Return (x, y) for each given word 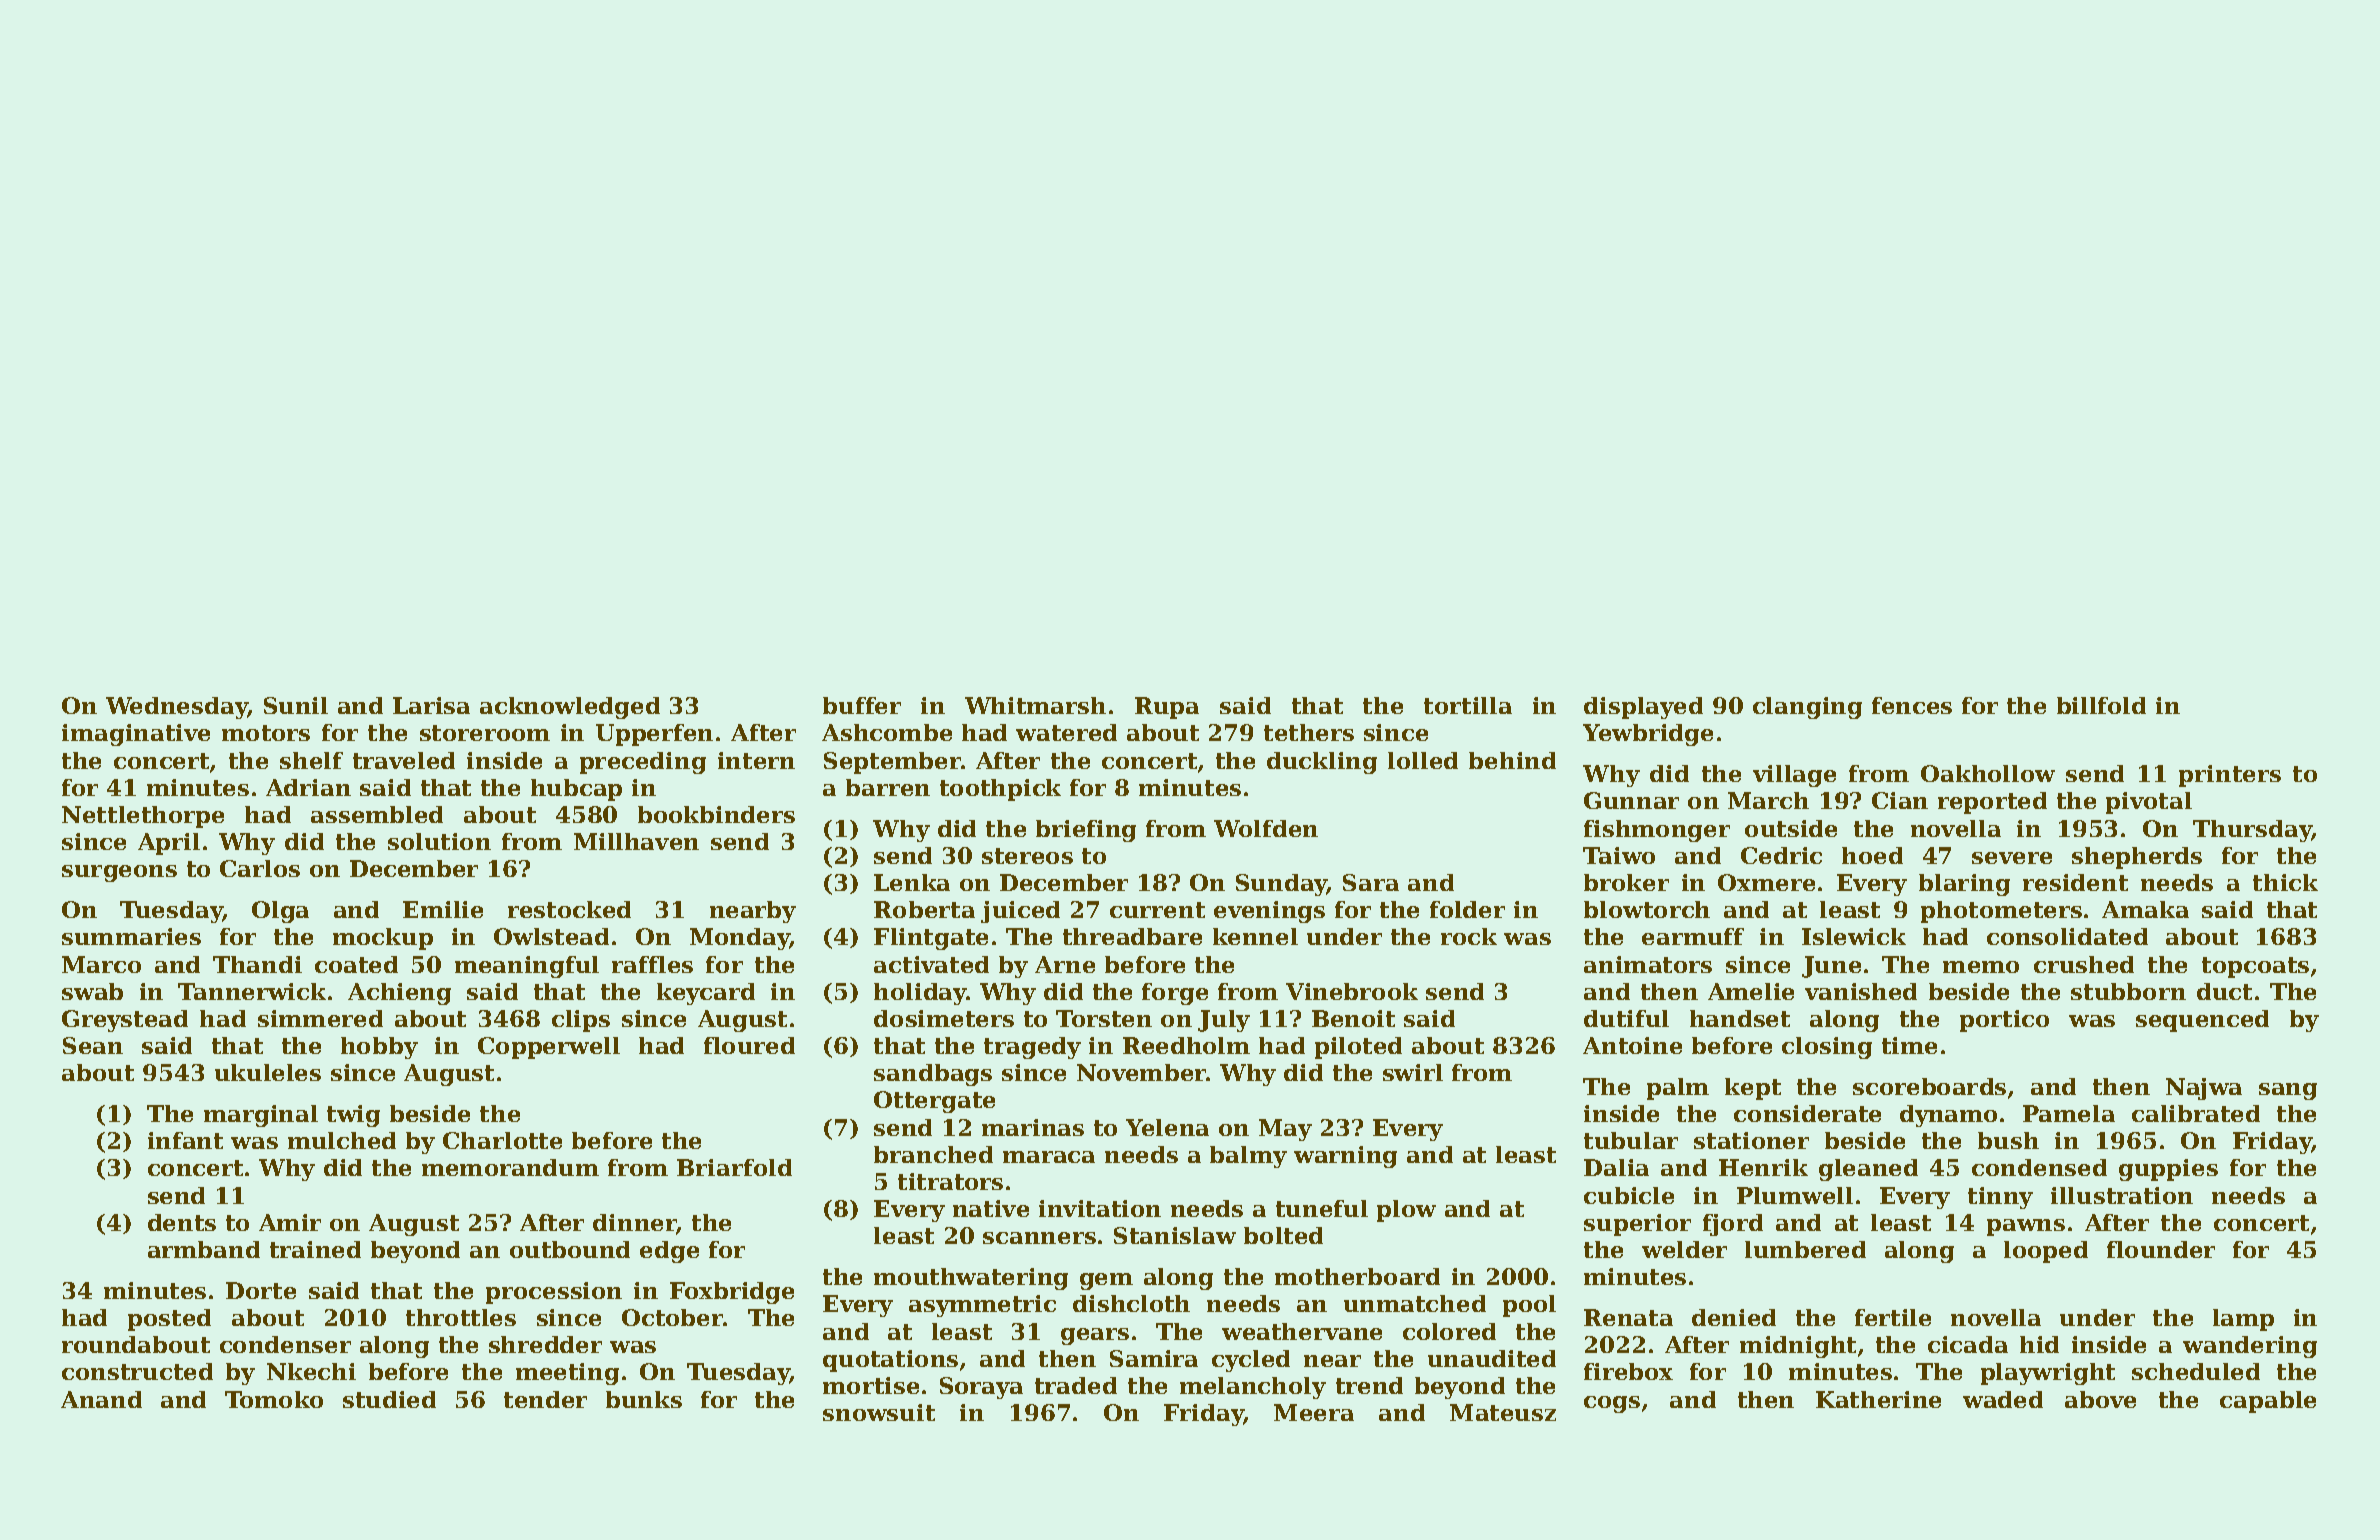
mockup (383, 939)
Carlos (260, 868)
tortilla (1468, 705)
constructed (137, 1371)
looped (2046, 1252)
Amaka (2145, 909)
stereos (1027, 856)
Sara (1371, 882)
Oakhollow (1988, 773)
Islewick (1854, 936)
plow (1406, 1211)
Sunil (296, 705)
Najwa (2204, 1089)
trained (315, 1249)
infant (185, 1140)
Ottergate (934, 1102)
